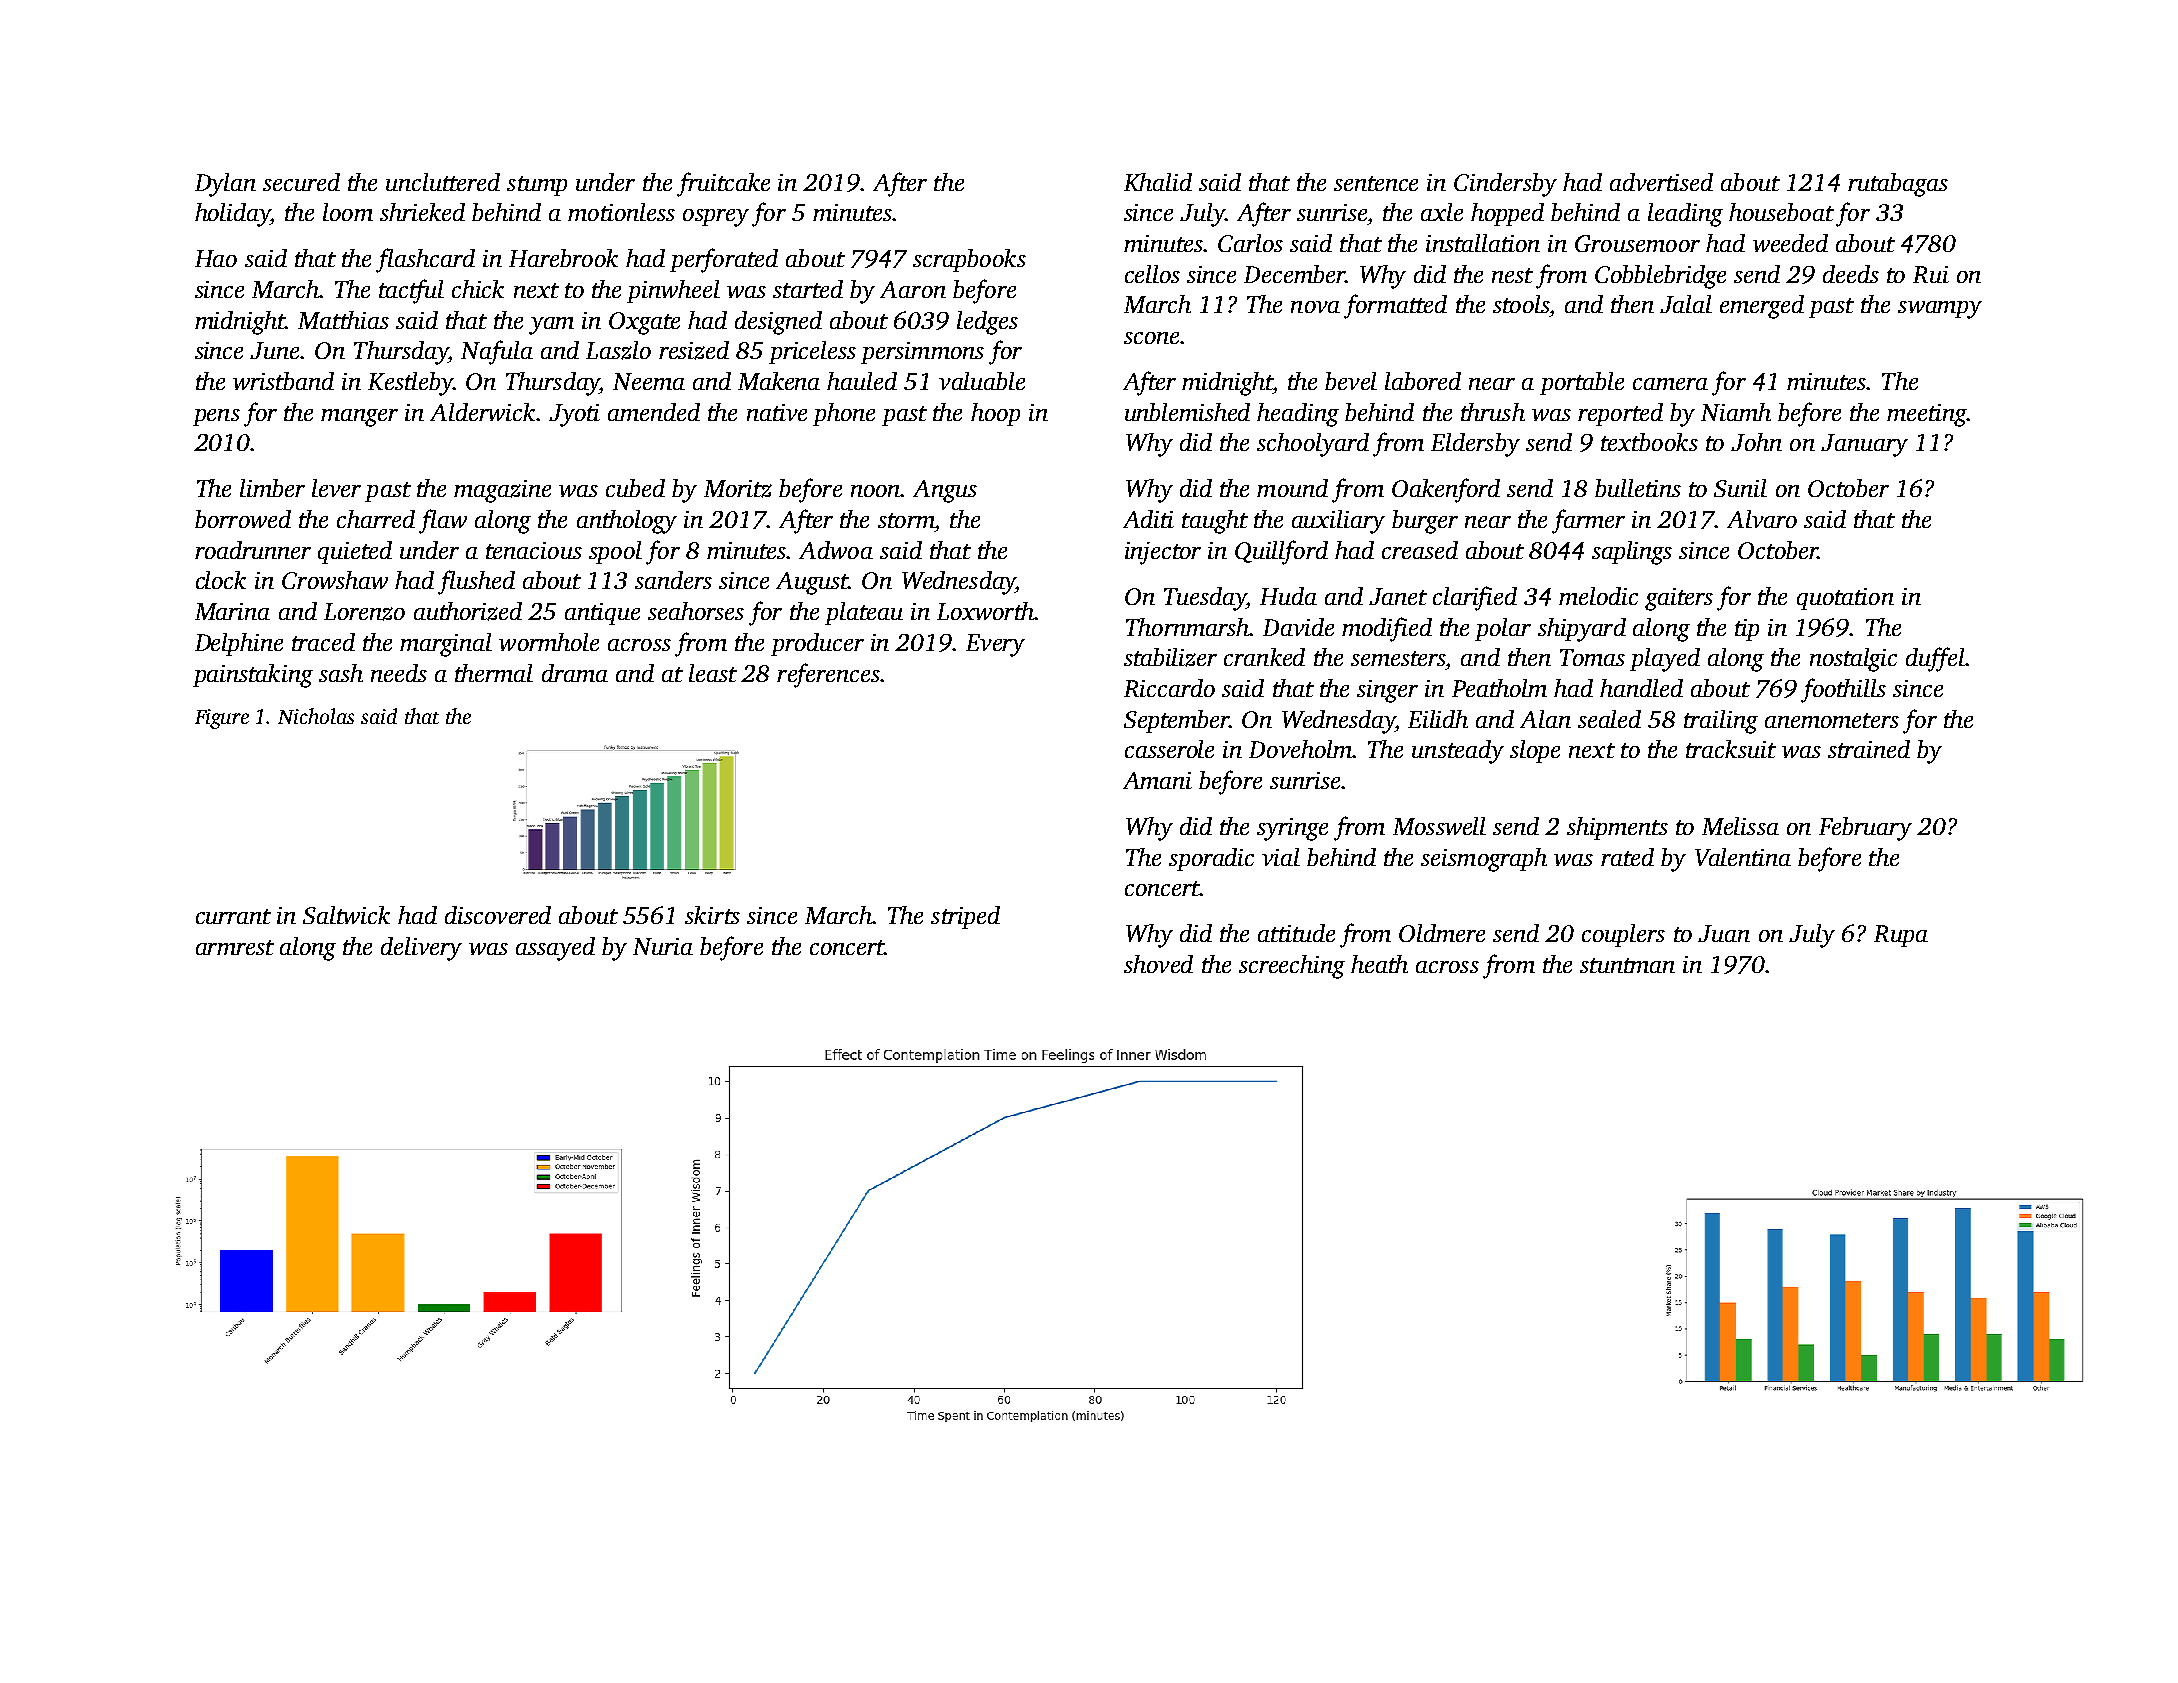 The height and width of the document is (1683, 2178). What do you see at coordinates (421, 949) in the document?
I see `delivery` at bounding box center [421, 949].
